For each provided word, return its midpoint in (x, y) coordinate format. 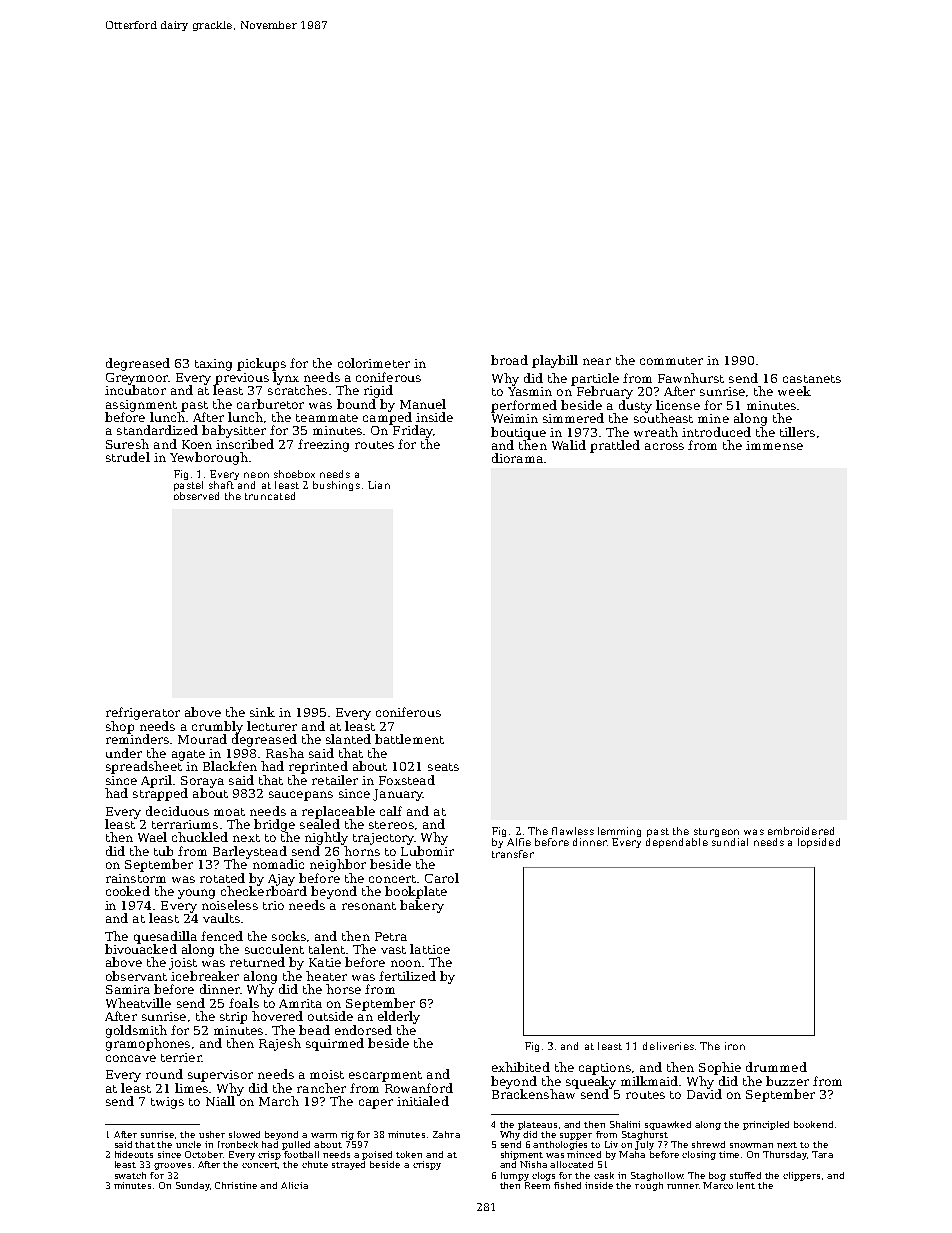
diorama (517, 458)
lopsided (819, 843)
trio (273, 905)
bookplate (416, 892)
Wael (152, 837)
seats (443, 767)
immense (774, 445)
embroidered (801, 831)
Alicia (294, 1185)
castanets (812, 379)
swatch (130, 1175)
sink (262, 712)
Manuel (423, 404)
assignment (141, 406)
